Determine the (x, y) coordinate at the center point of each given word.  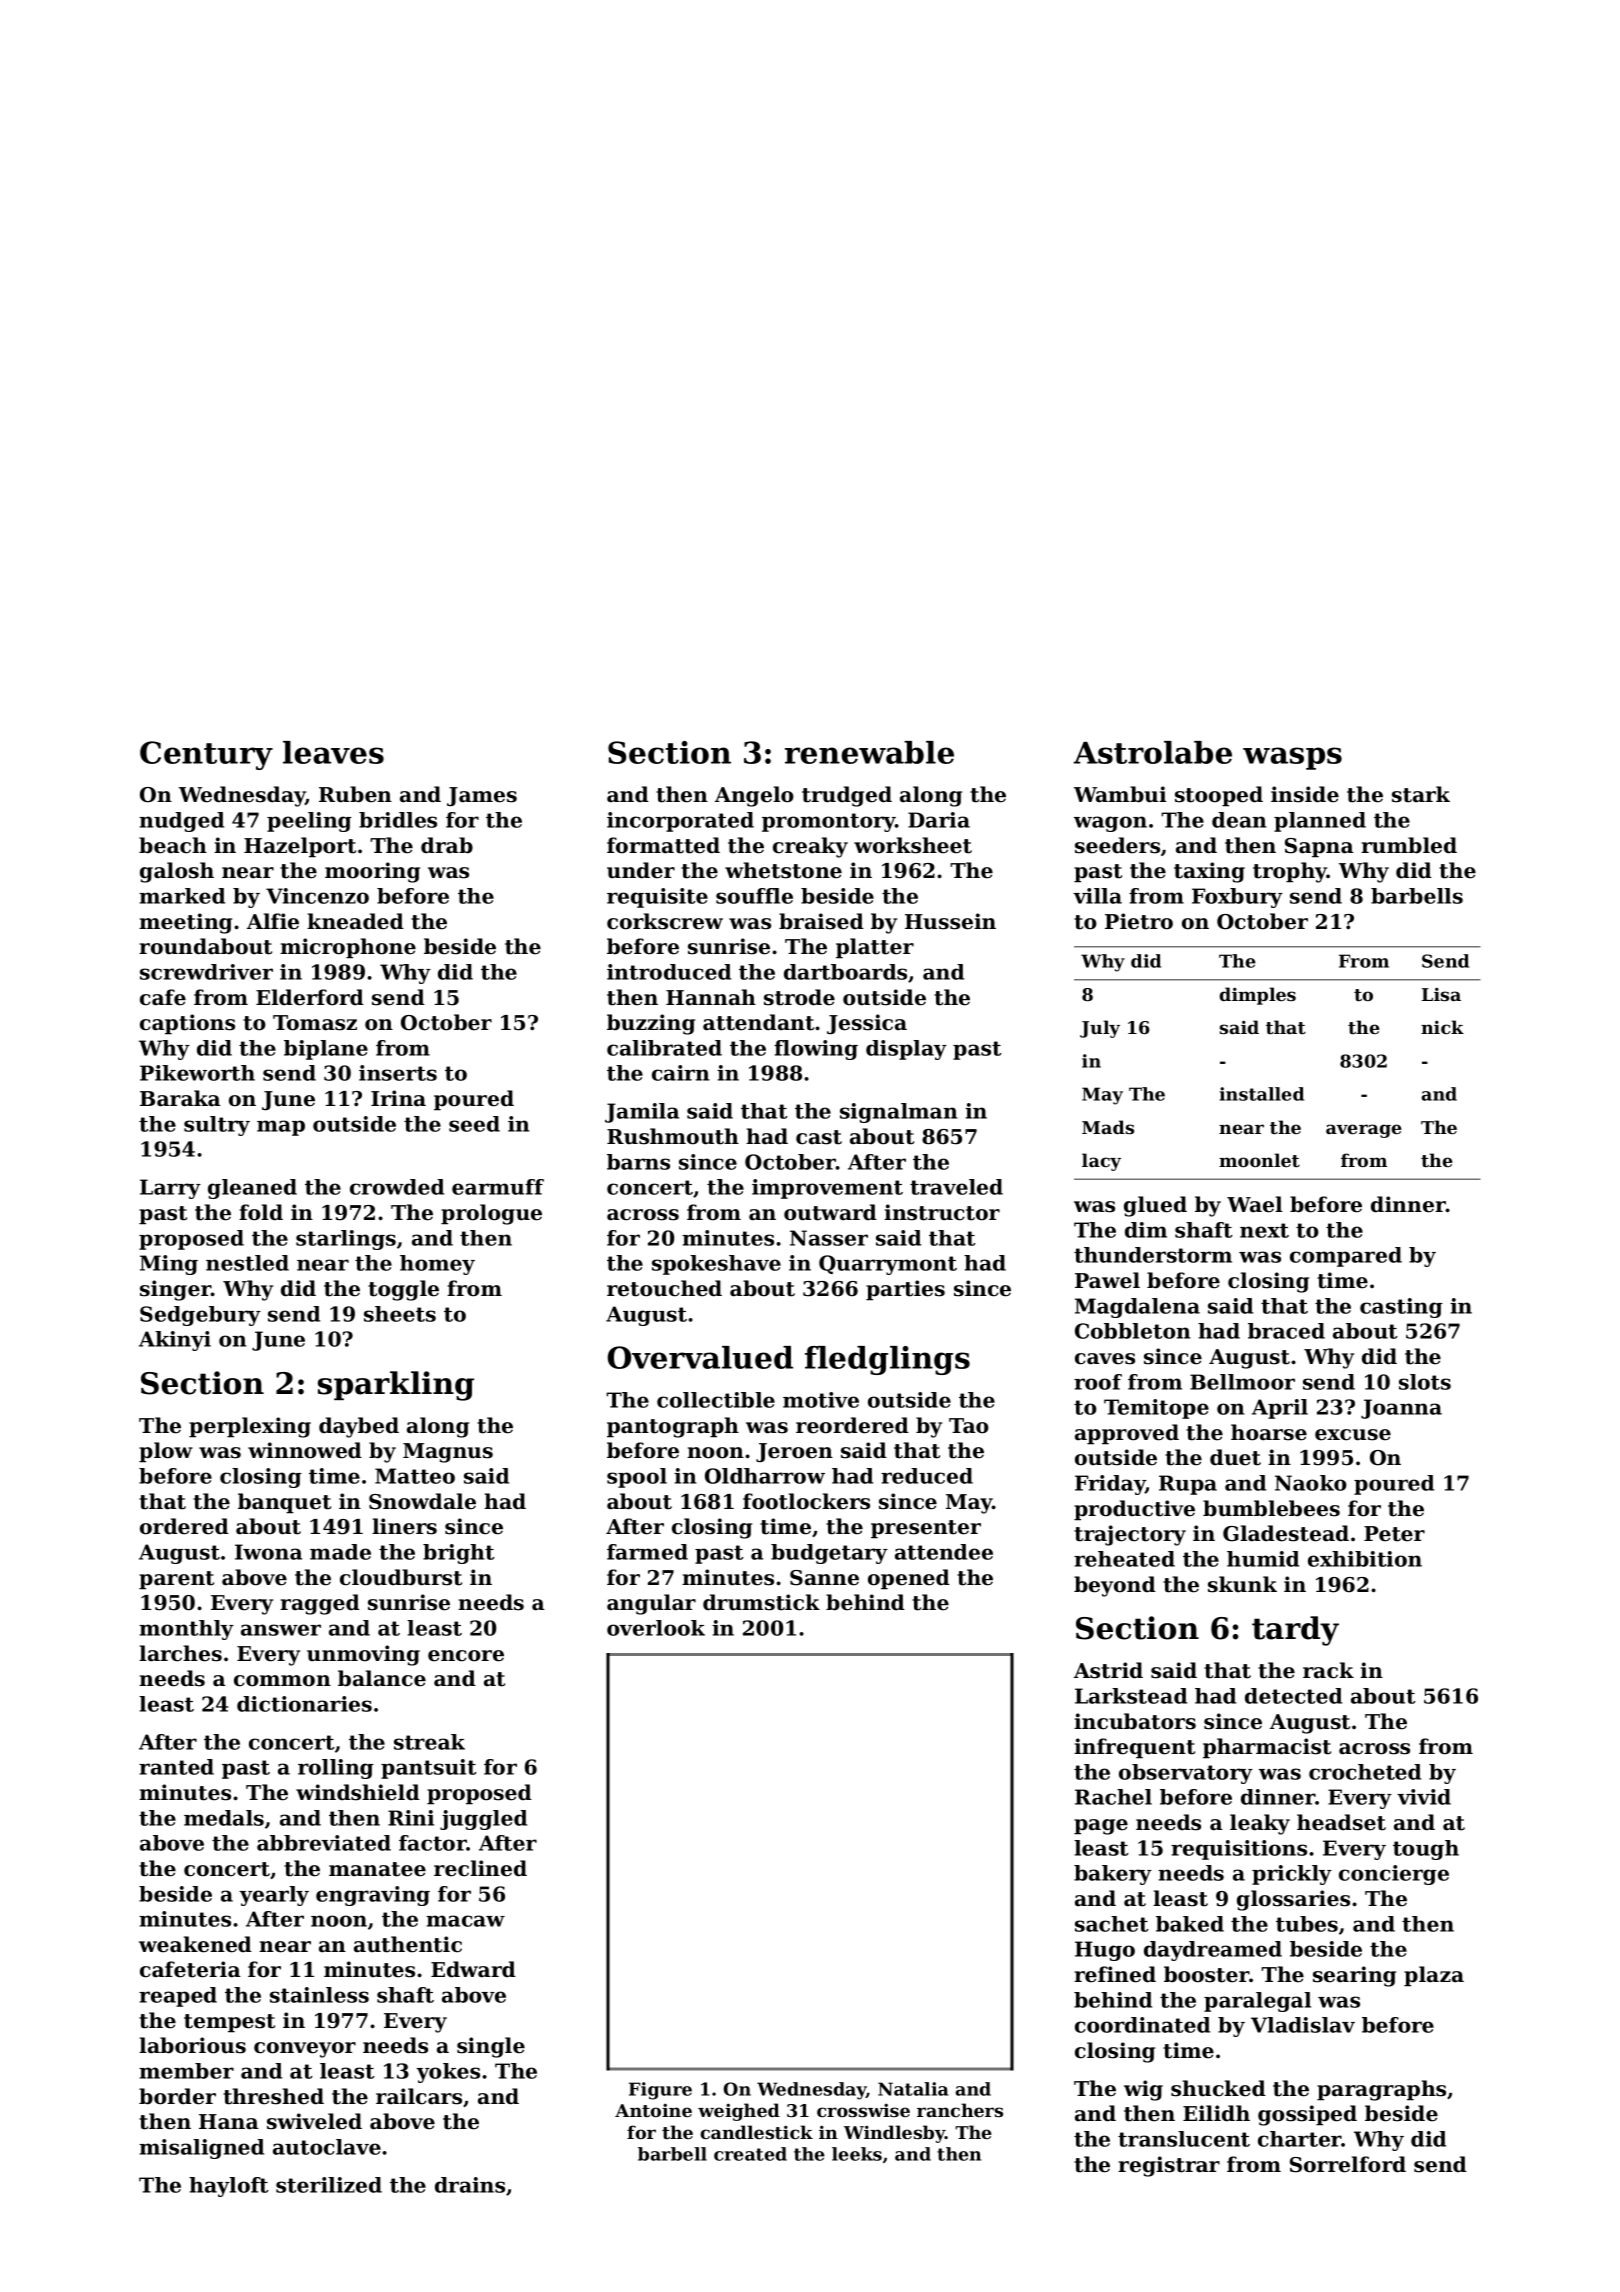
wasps (1292, 758)
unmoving (363, 1655)
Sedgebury (200, 1316)
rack (1328, 1670)
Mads (1108, 1127)
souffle (754, 896)
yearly (274, 1896)
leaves (333, 752)
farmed (647, 1552)
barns (638, 1162)
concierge (1394, 1875)
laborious (192, 2045)
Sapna (1319, 848)
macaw (465, 1921)
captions (187, 1024)
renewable (869, 752)
